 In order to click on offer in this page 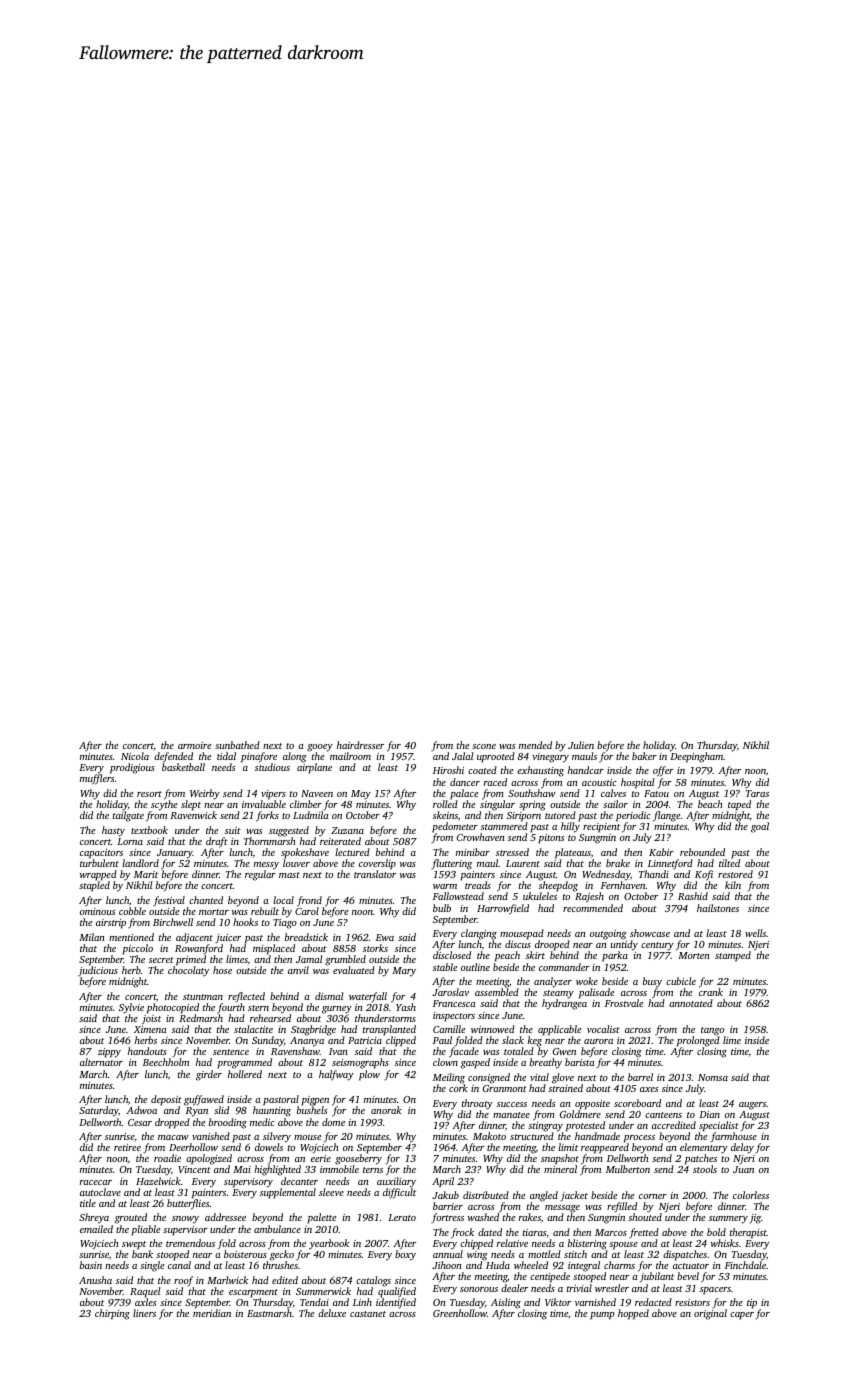, I will do `click(663, 771)`.
